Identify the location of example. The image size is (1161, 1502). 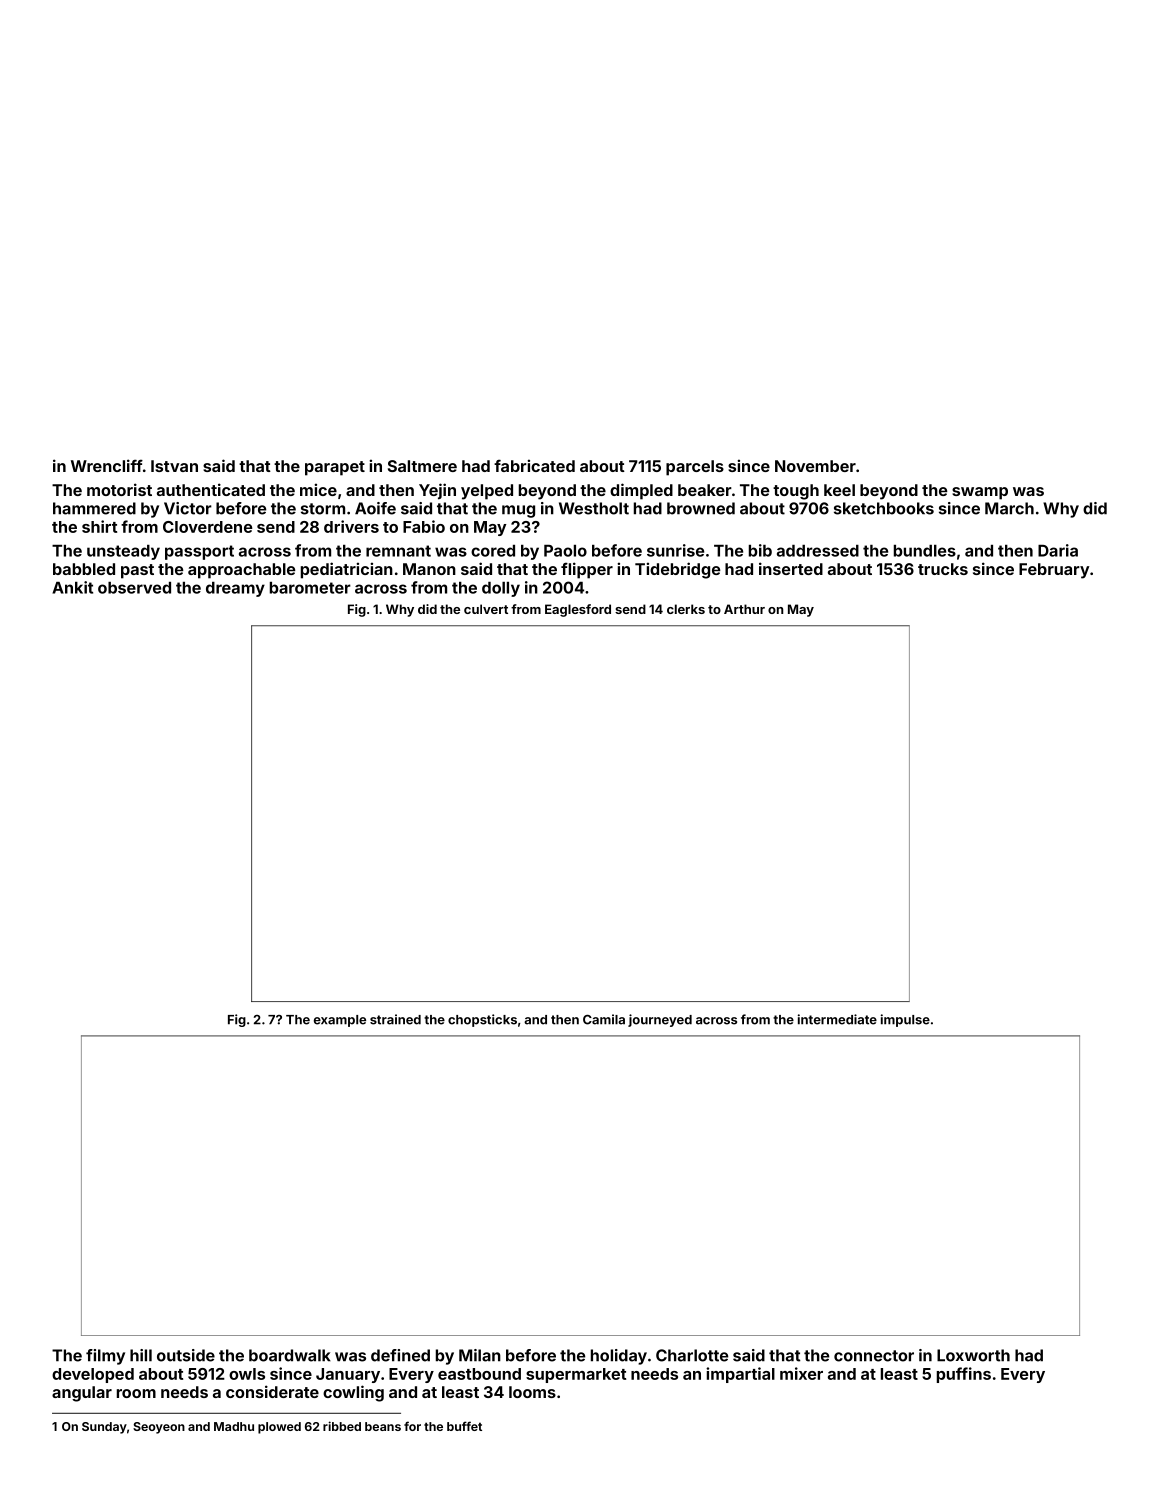
(340, 1021).
